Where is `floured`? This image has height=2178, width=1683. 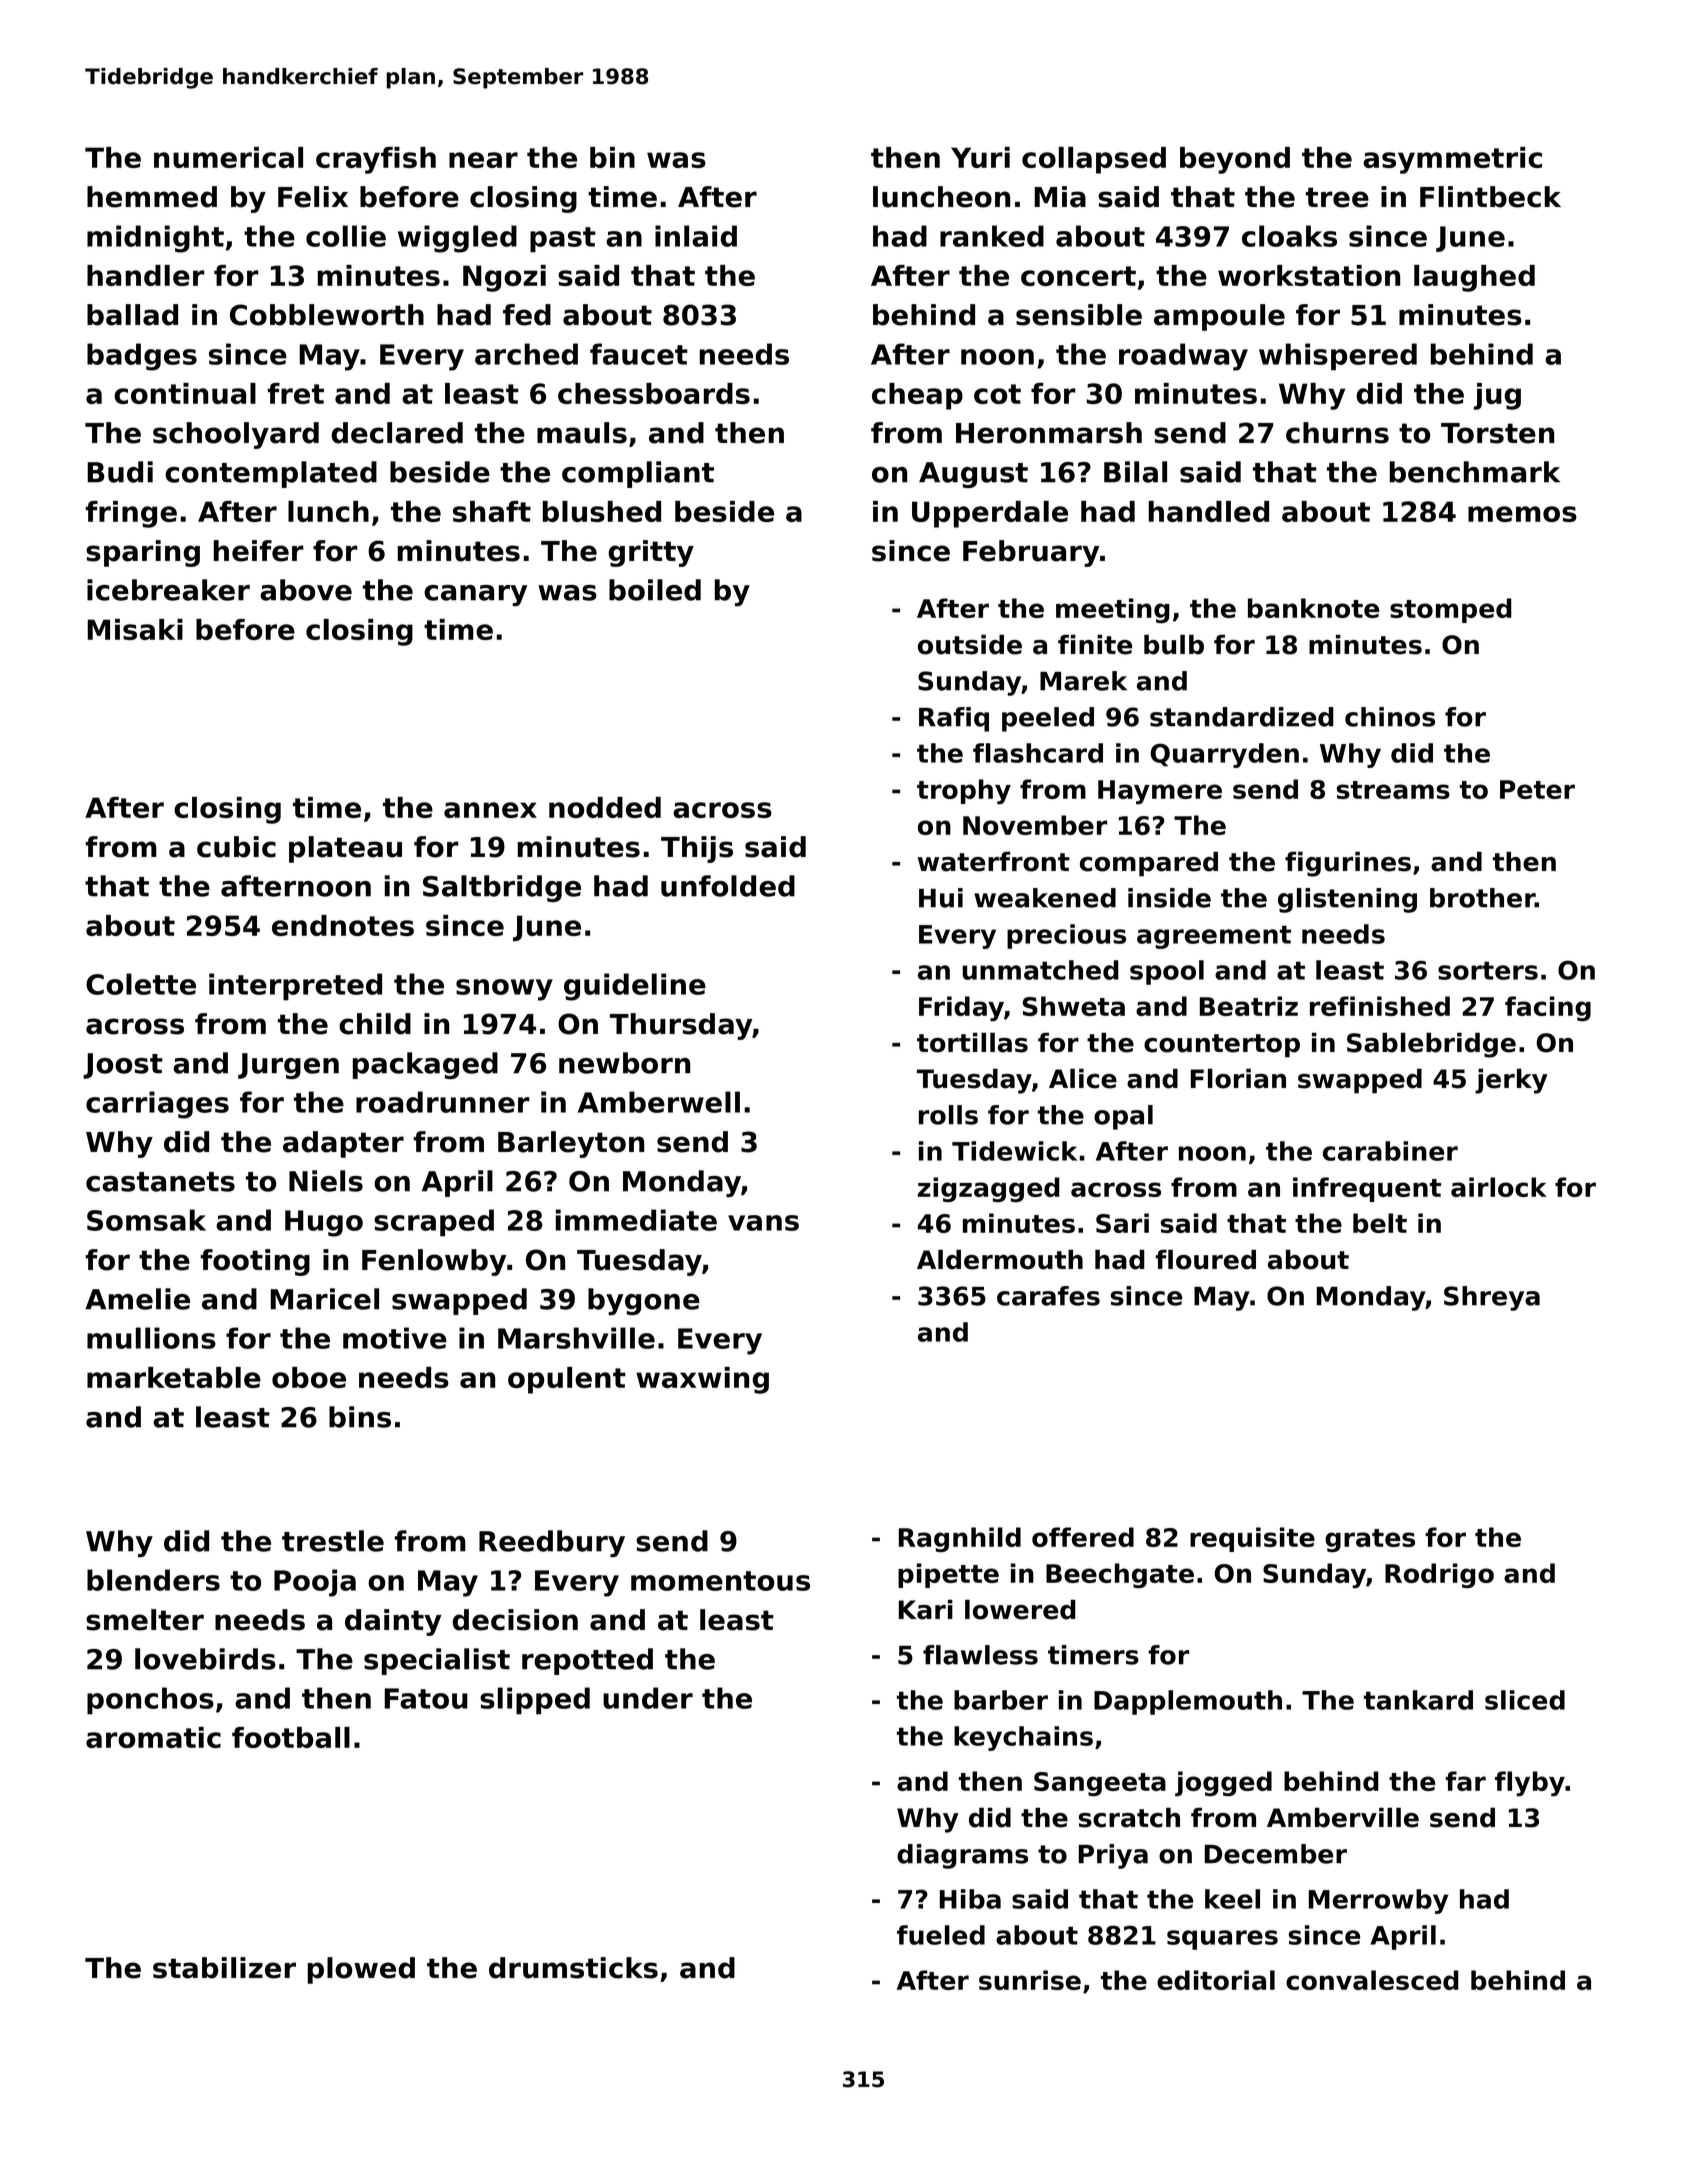
floured is located at coordinates (1205, 1260).
